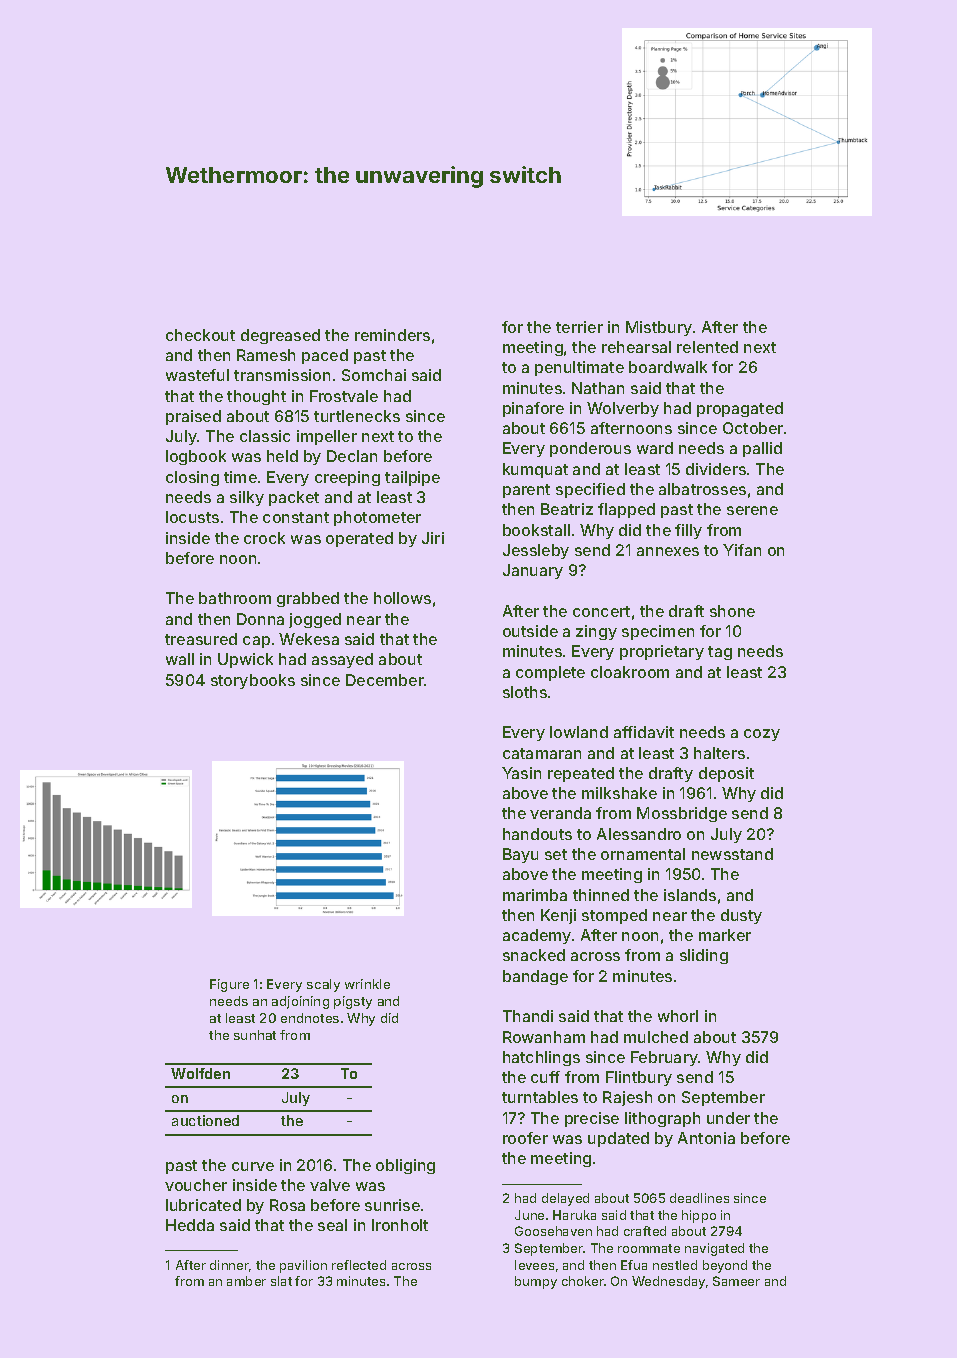 Image resolution: width=957 pixels, height=1358 pixels. I want to click on voucher, so click(196, 1185).
